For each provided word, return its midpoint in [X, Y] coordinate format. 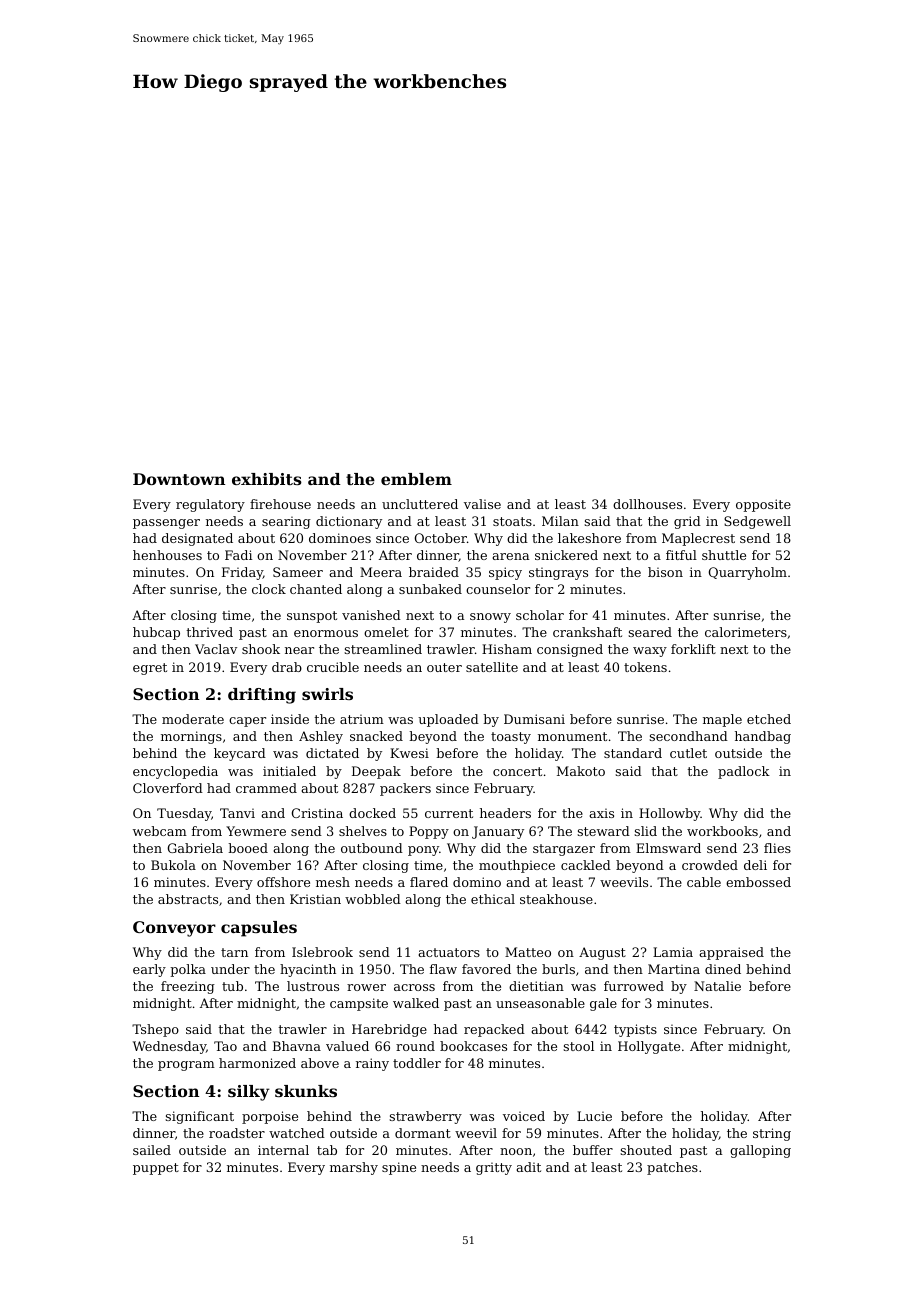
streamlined [383, 649]
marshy [354, 1168]
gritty [494, 1168]
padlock [744, 772]
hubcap [156, 633]
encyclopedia [175, 772]
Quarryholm [748, 573]
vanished [371, 615]
